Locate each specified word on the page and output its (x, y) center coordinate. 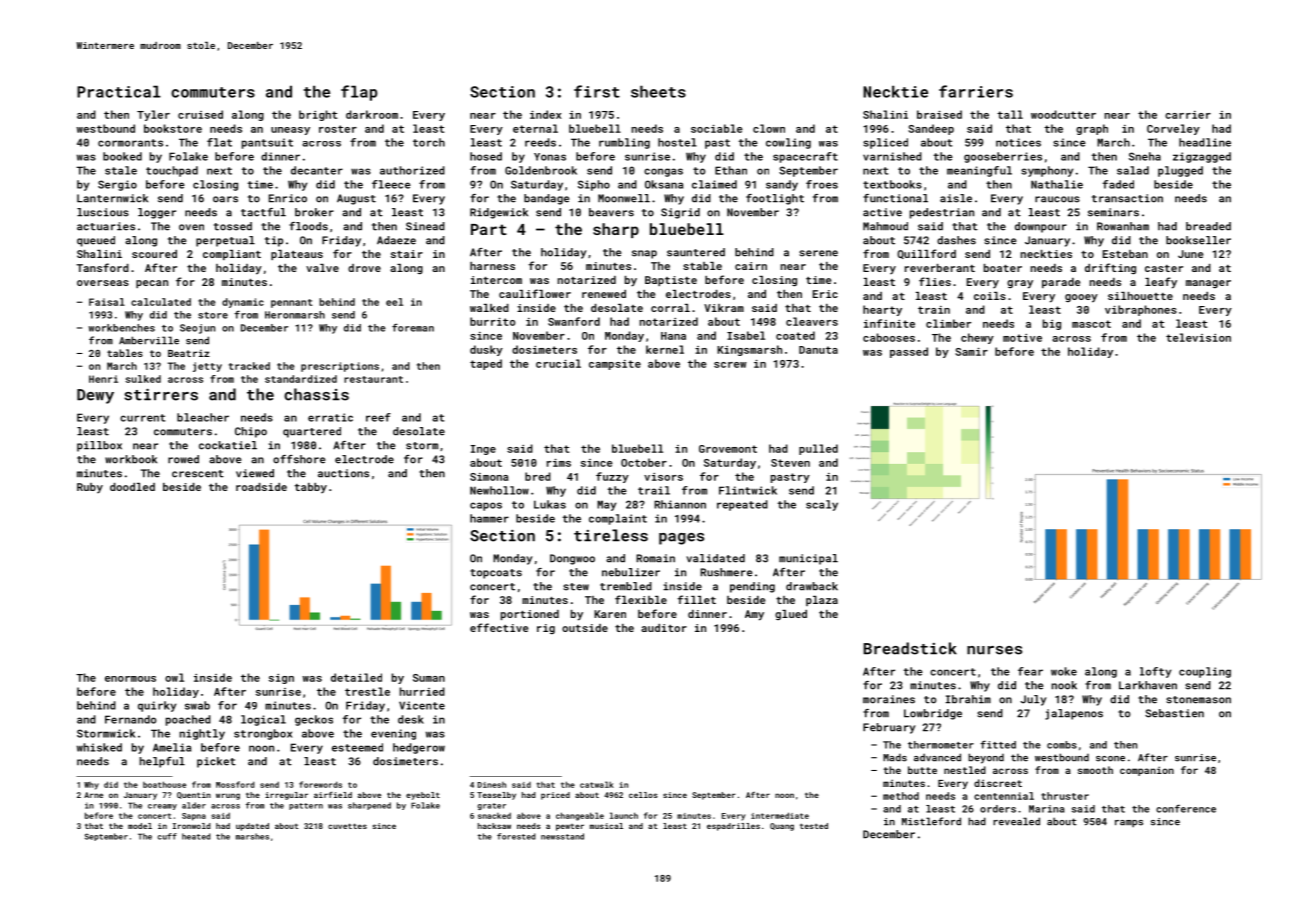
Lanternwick (112, 198)
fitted (998, 744)
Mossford (235, 784)
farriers (976, 91)
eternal (535, 128)
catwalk (597, 784)
